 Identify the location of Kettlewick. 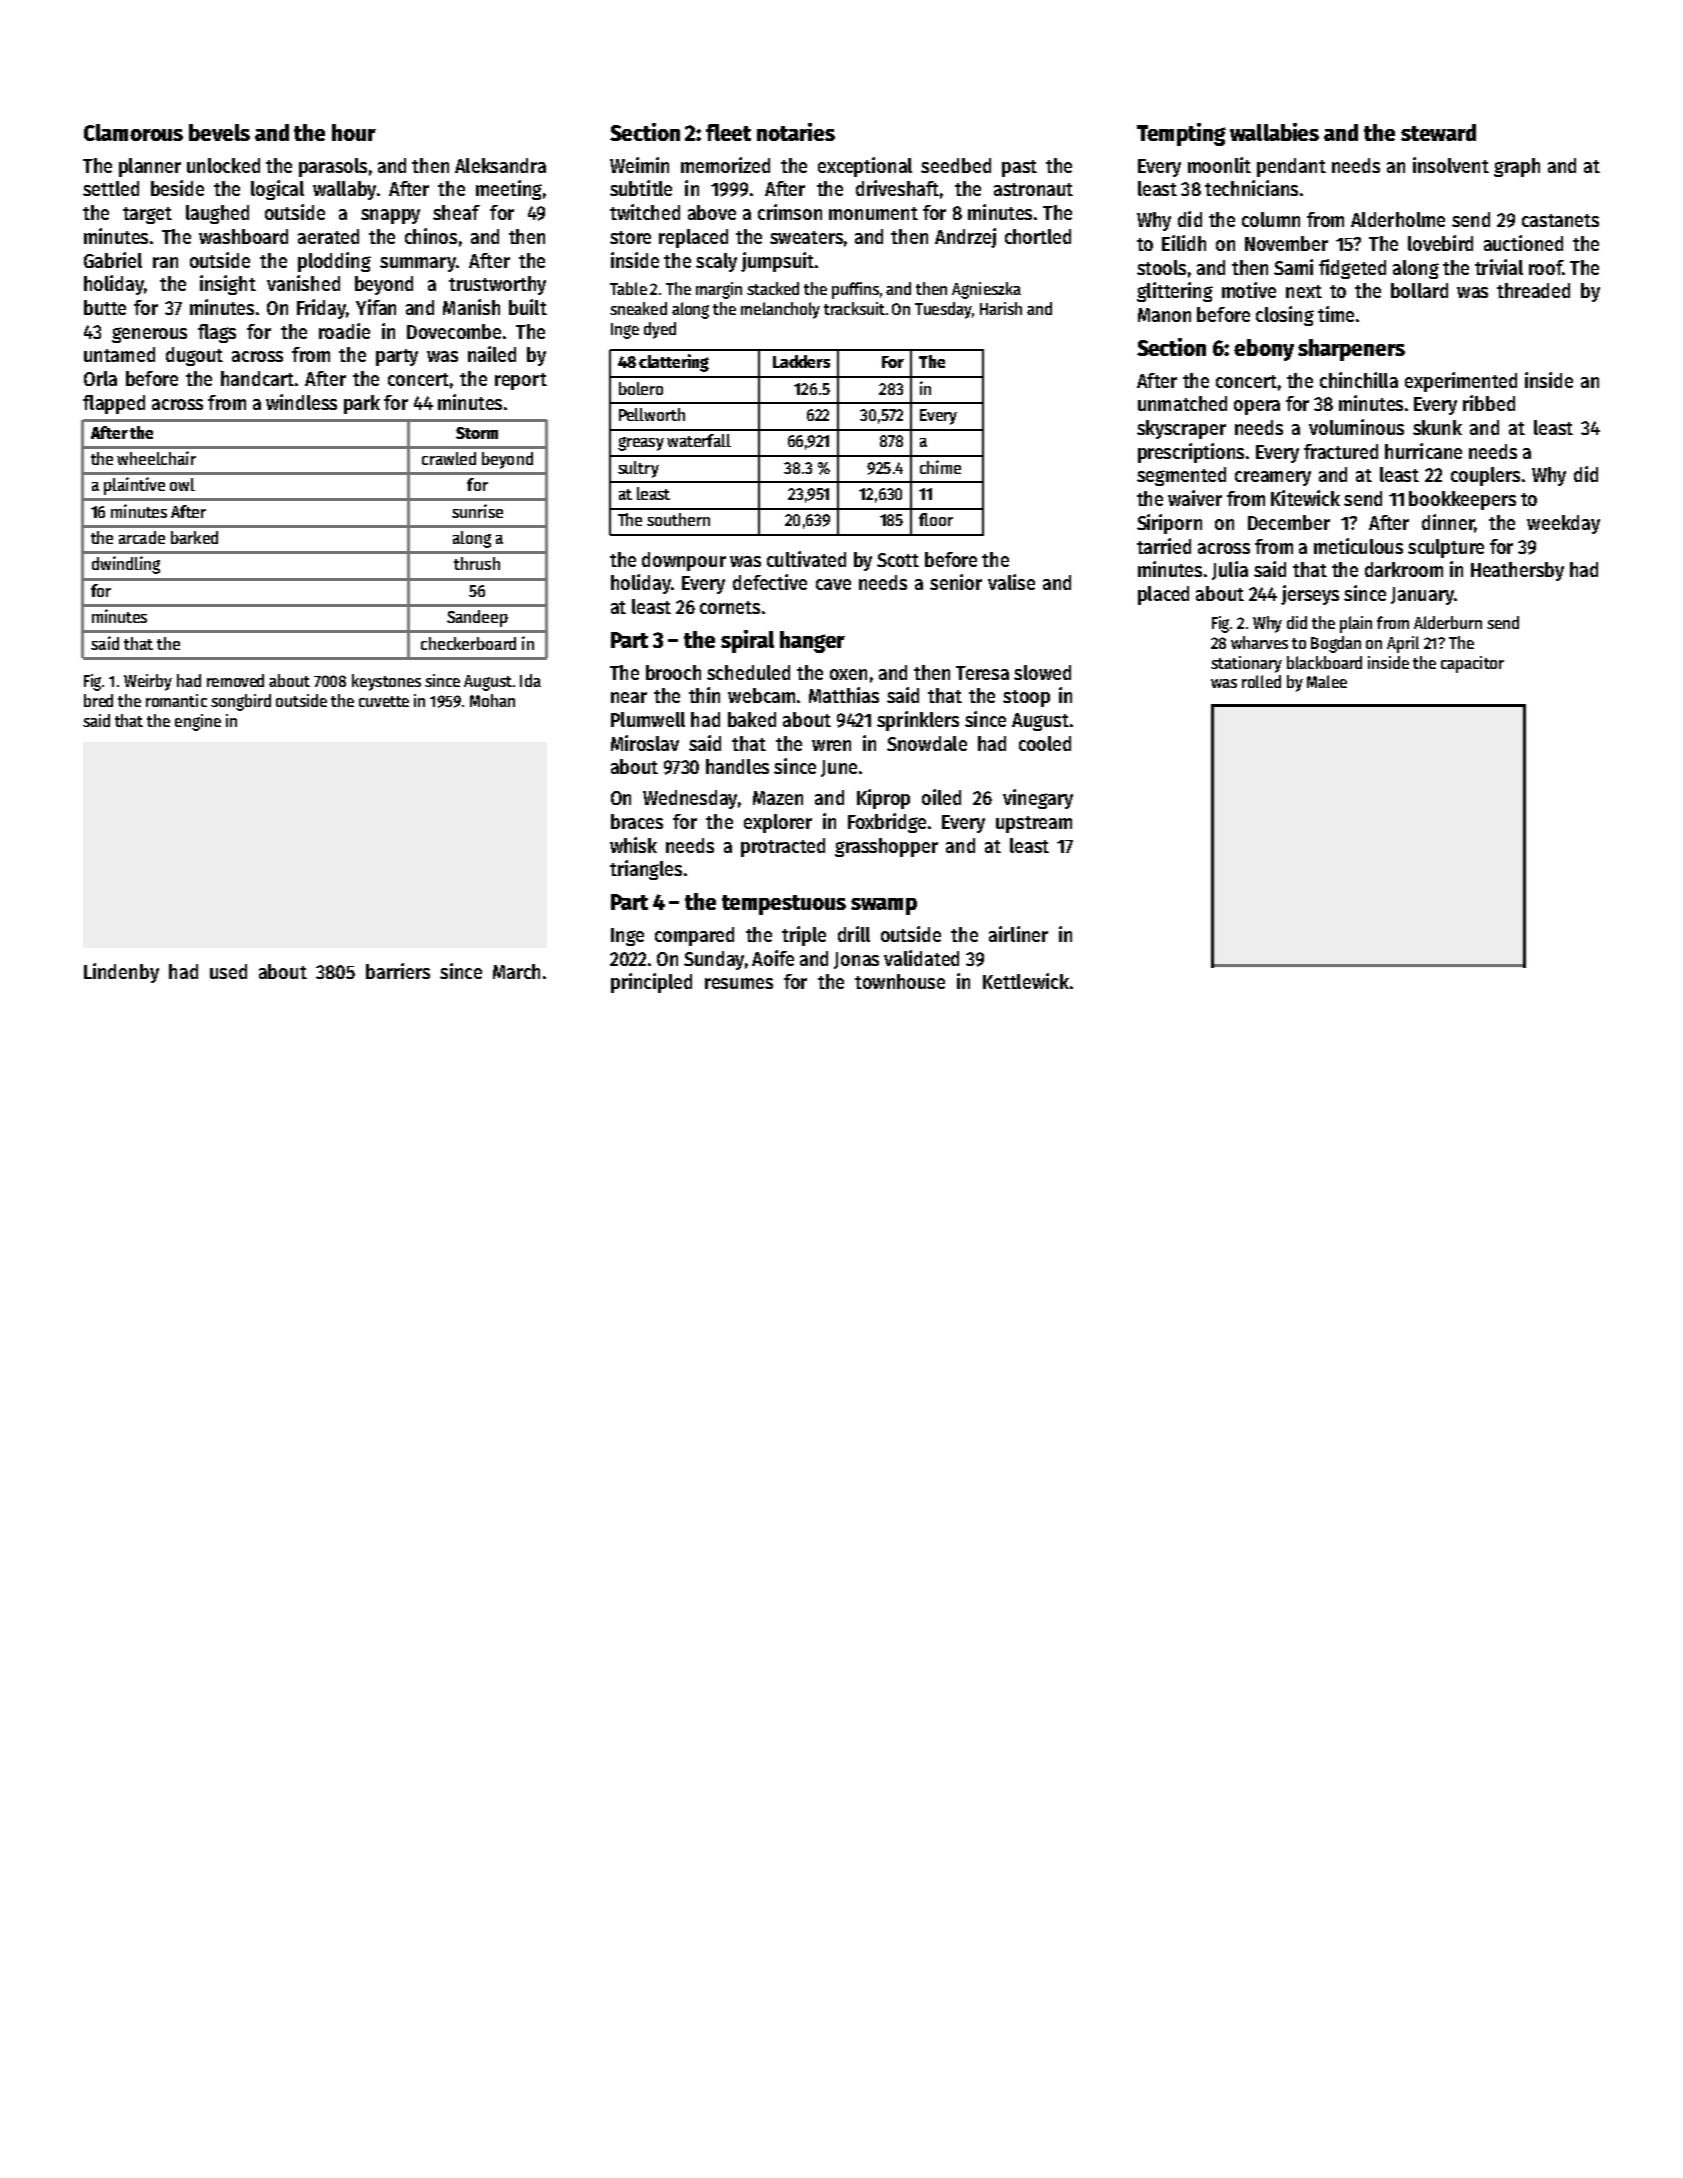
(1026, 981).
